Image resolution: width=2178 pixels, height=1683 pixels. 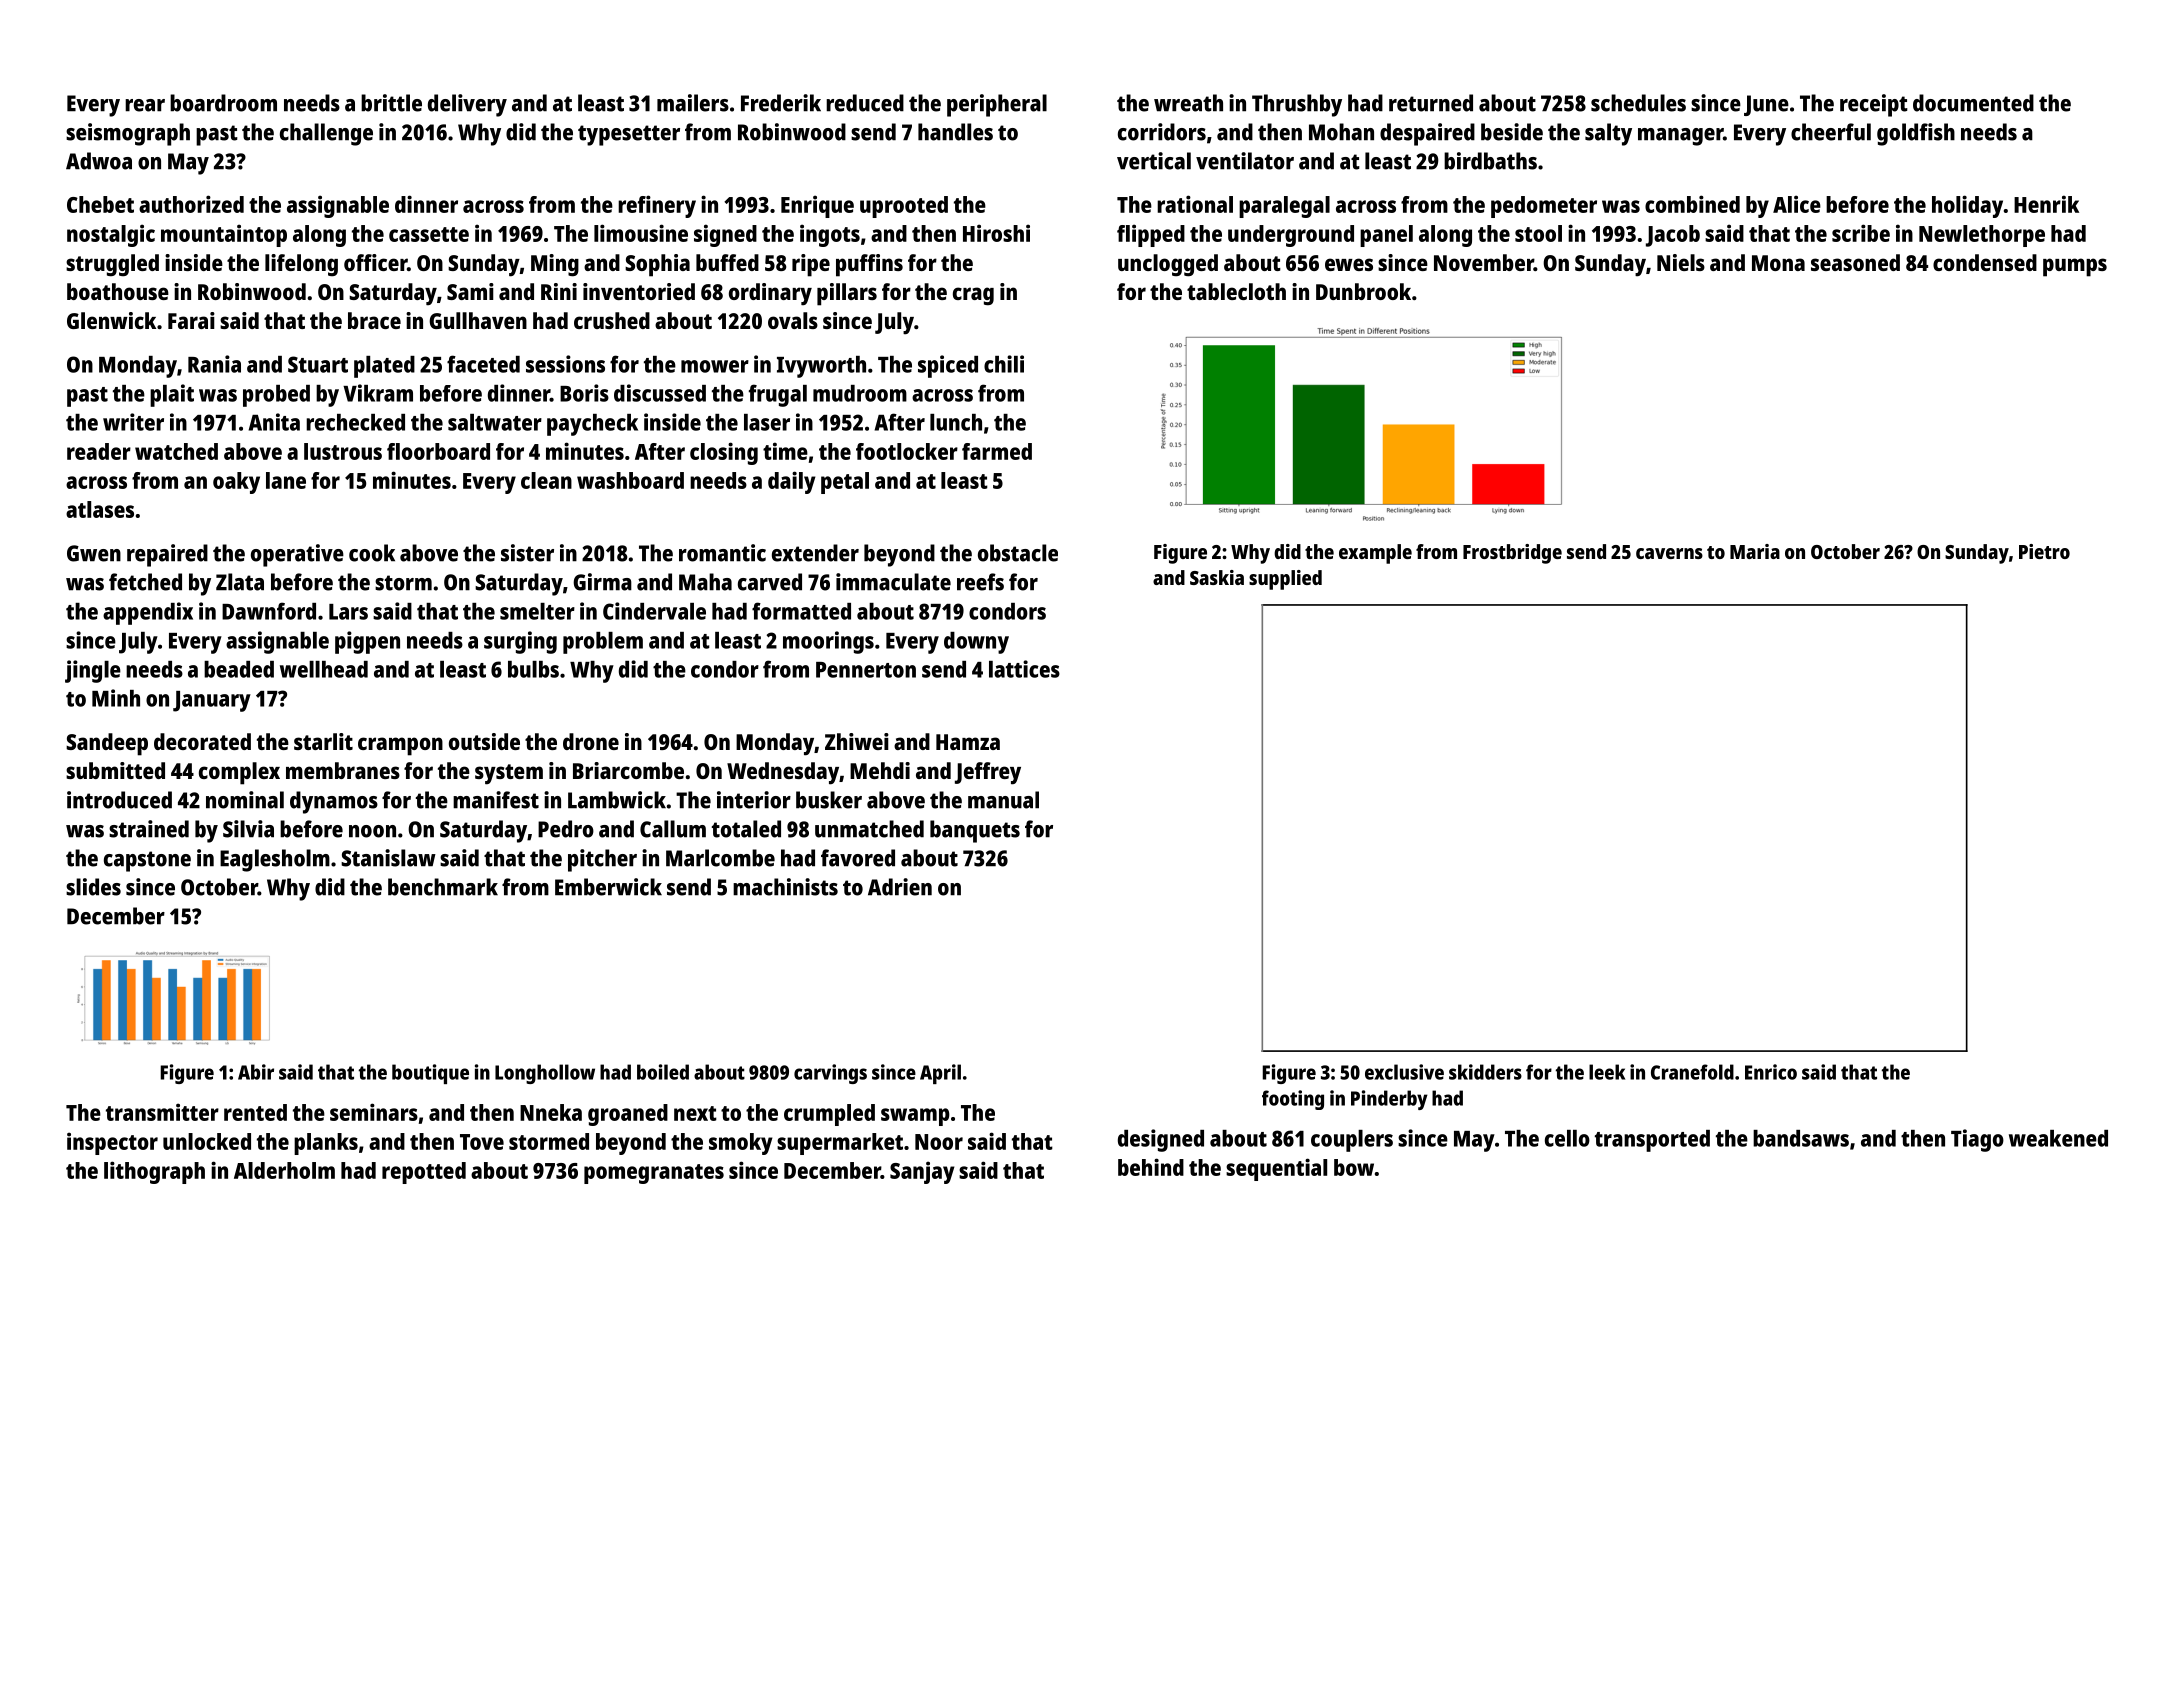 What do you see at coordinates (1512, 554) in the document?
I see `Frostbridge` at bounding box center [1512, 554].
